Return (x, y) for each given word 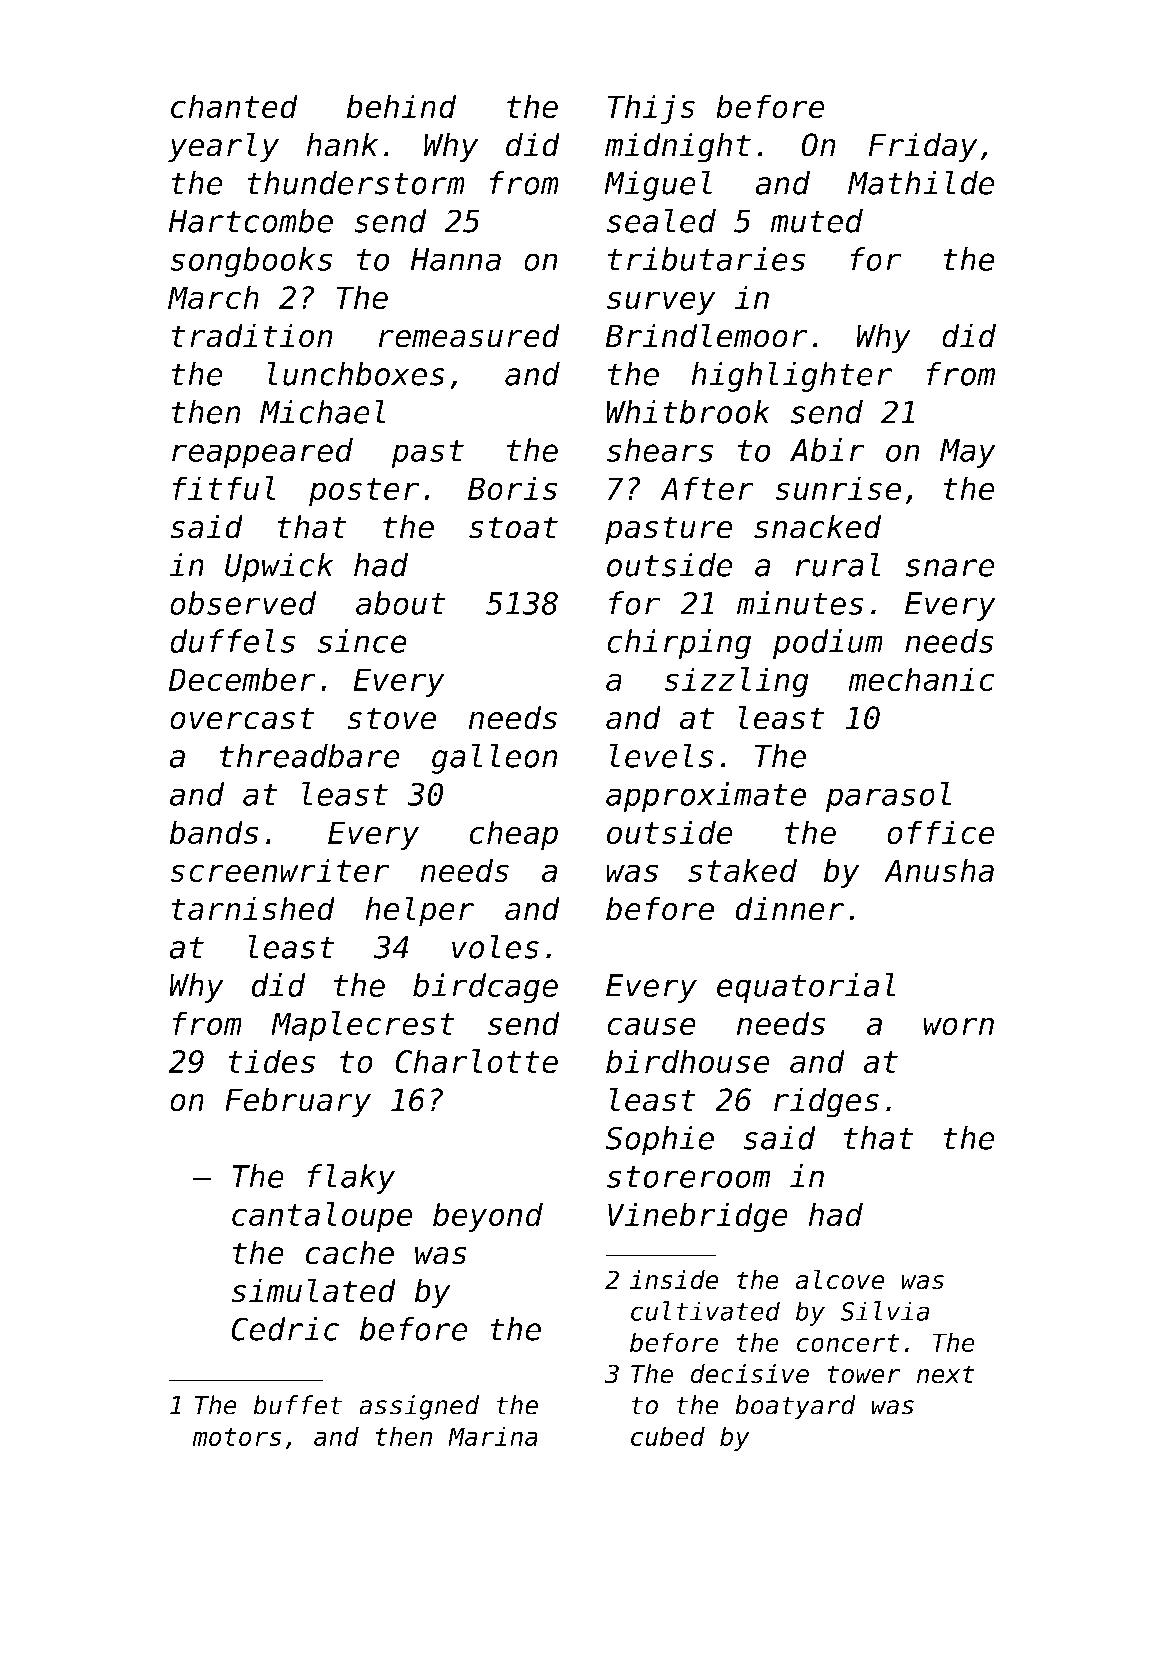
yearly (223, 147)
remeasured (469, 335)
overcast (242, 718)
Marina (493, 1436)
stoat (513, 527)
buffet (298, 1405)
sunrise (838, 488)
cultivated (705, 1311)
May (968, 453)
